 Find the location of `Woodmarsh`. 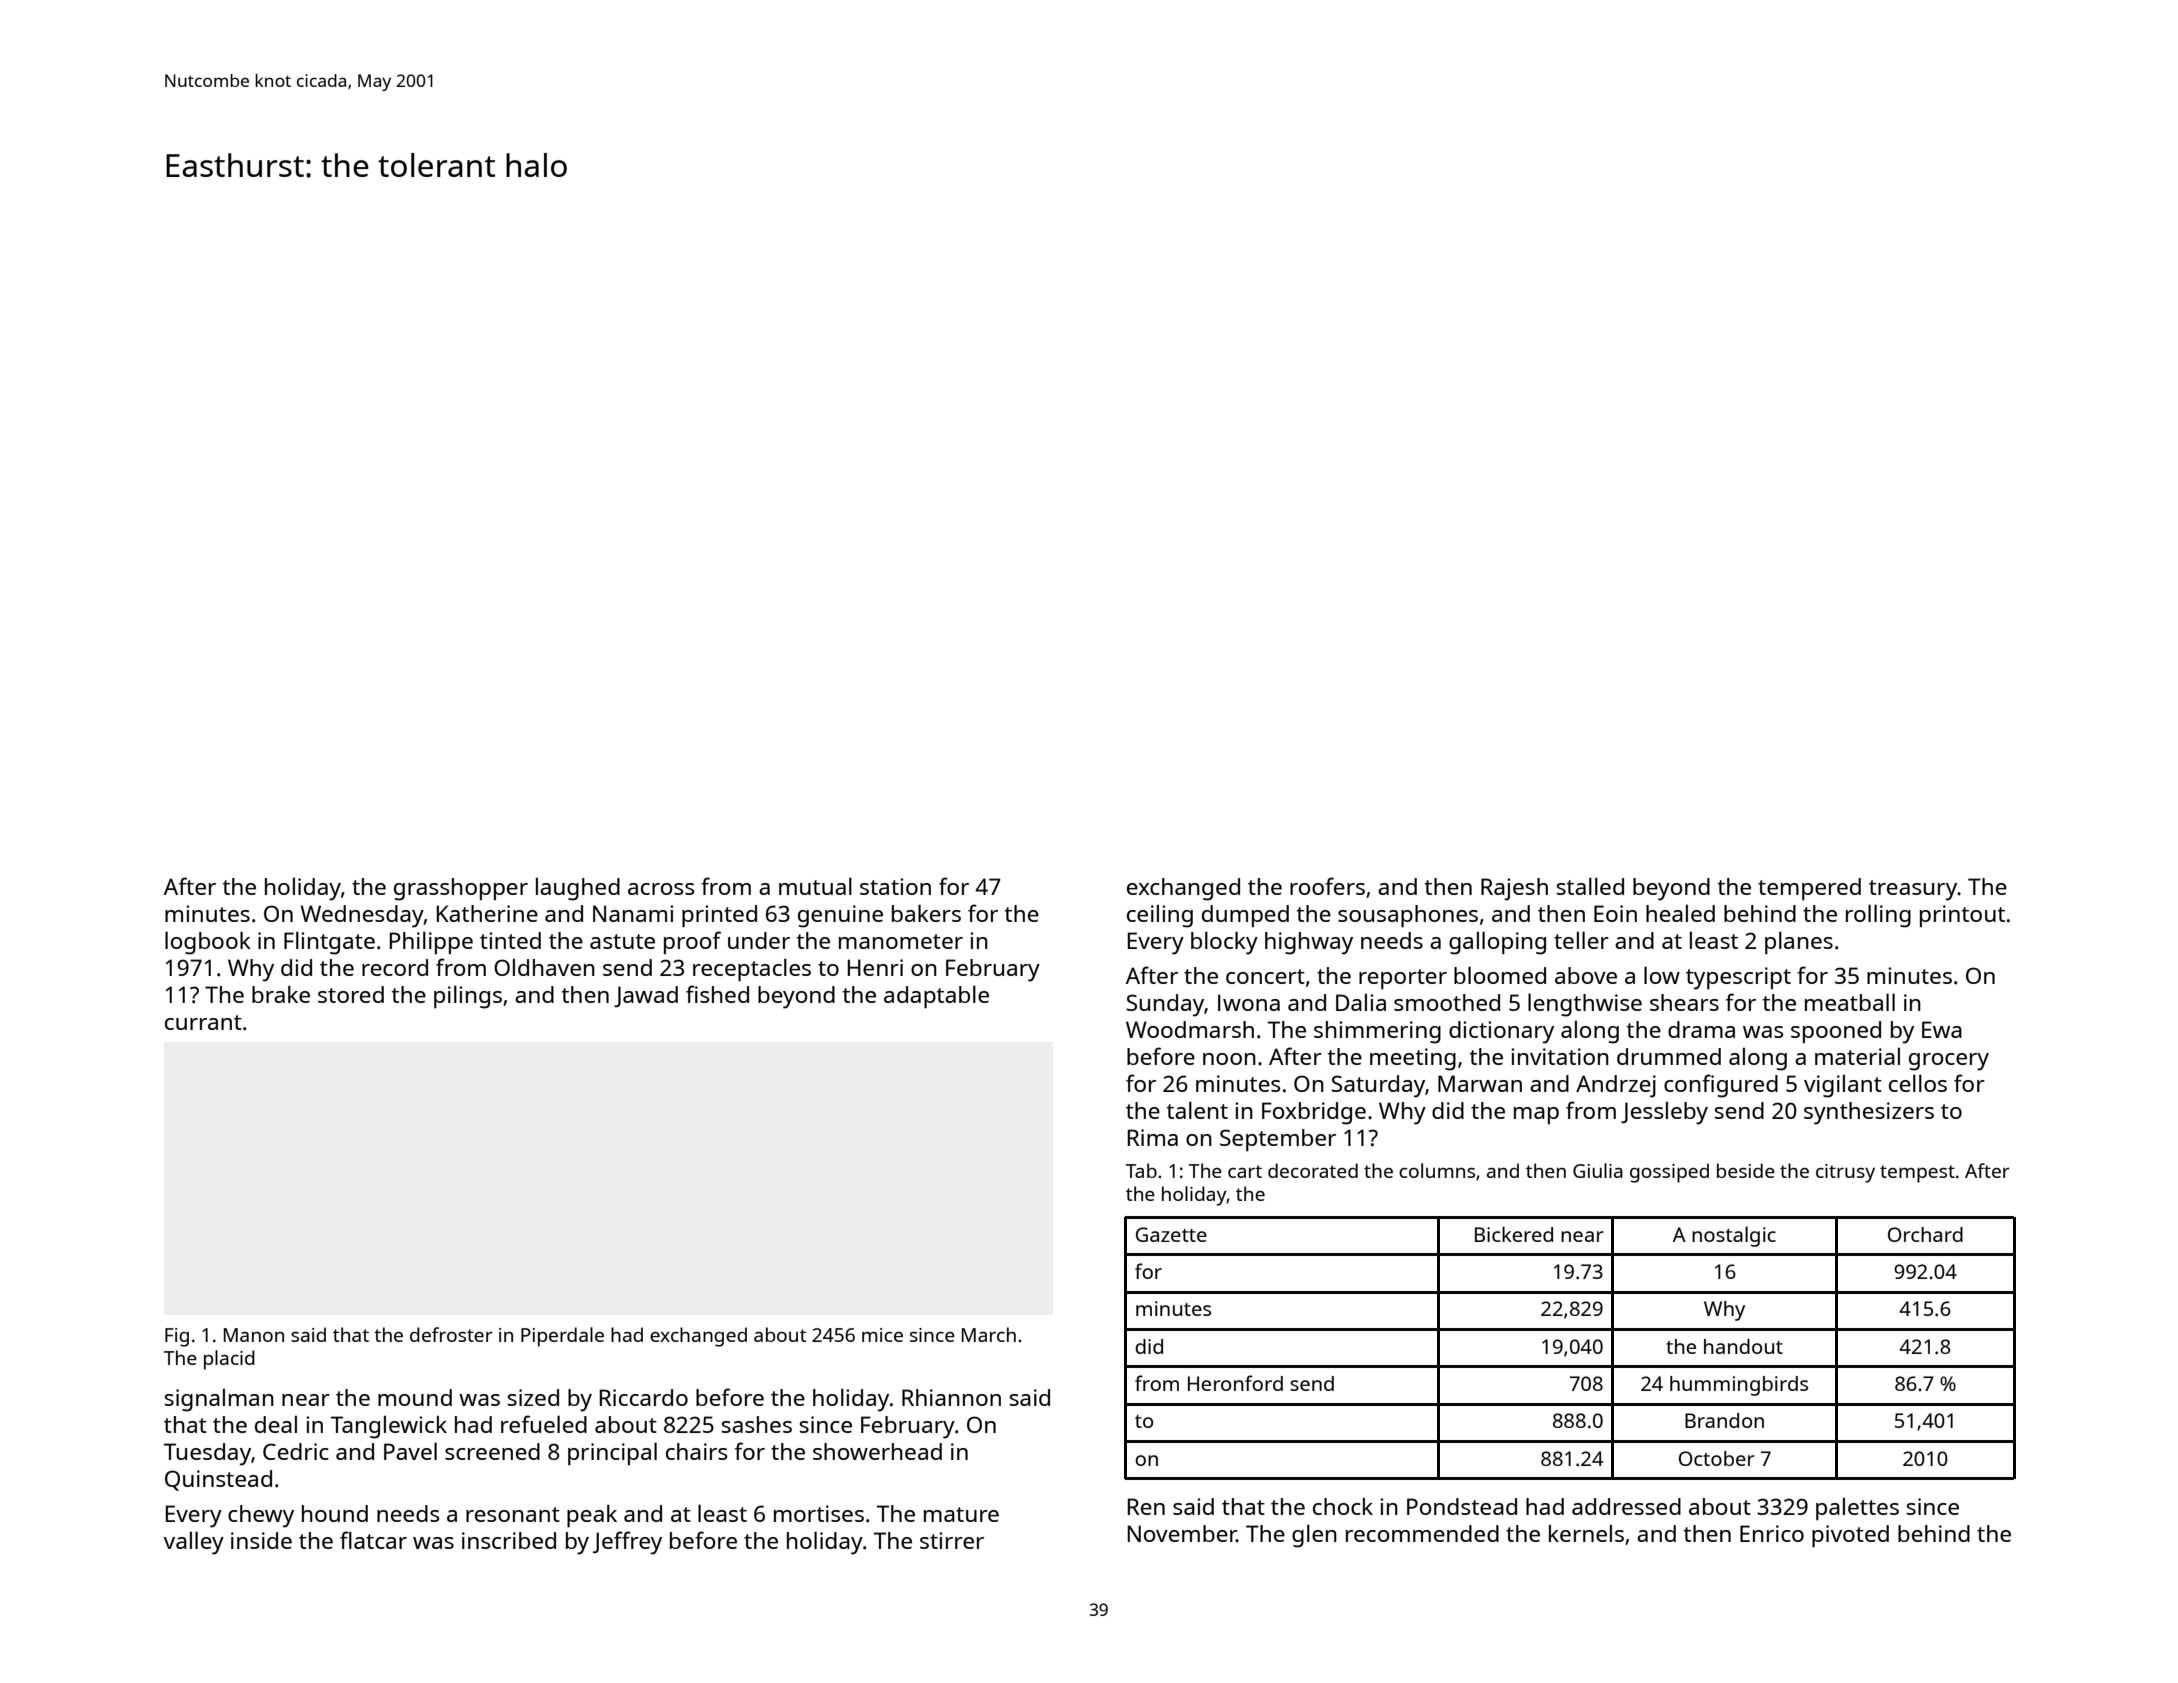

Woodmarsh is located at coordinates (1190, 1029).
